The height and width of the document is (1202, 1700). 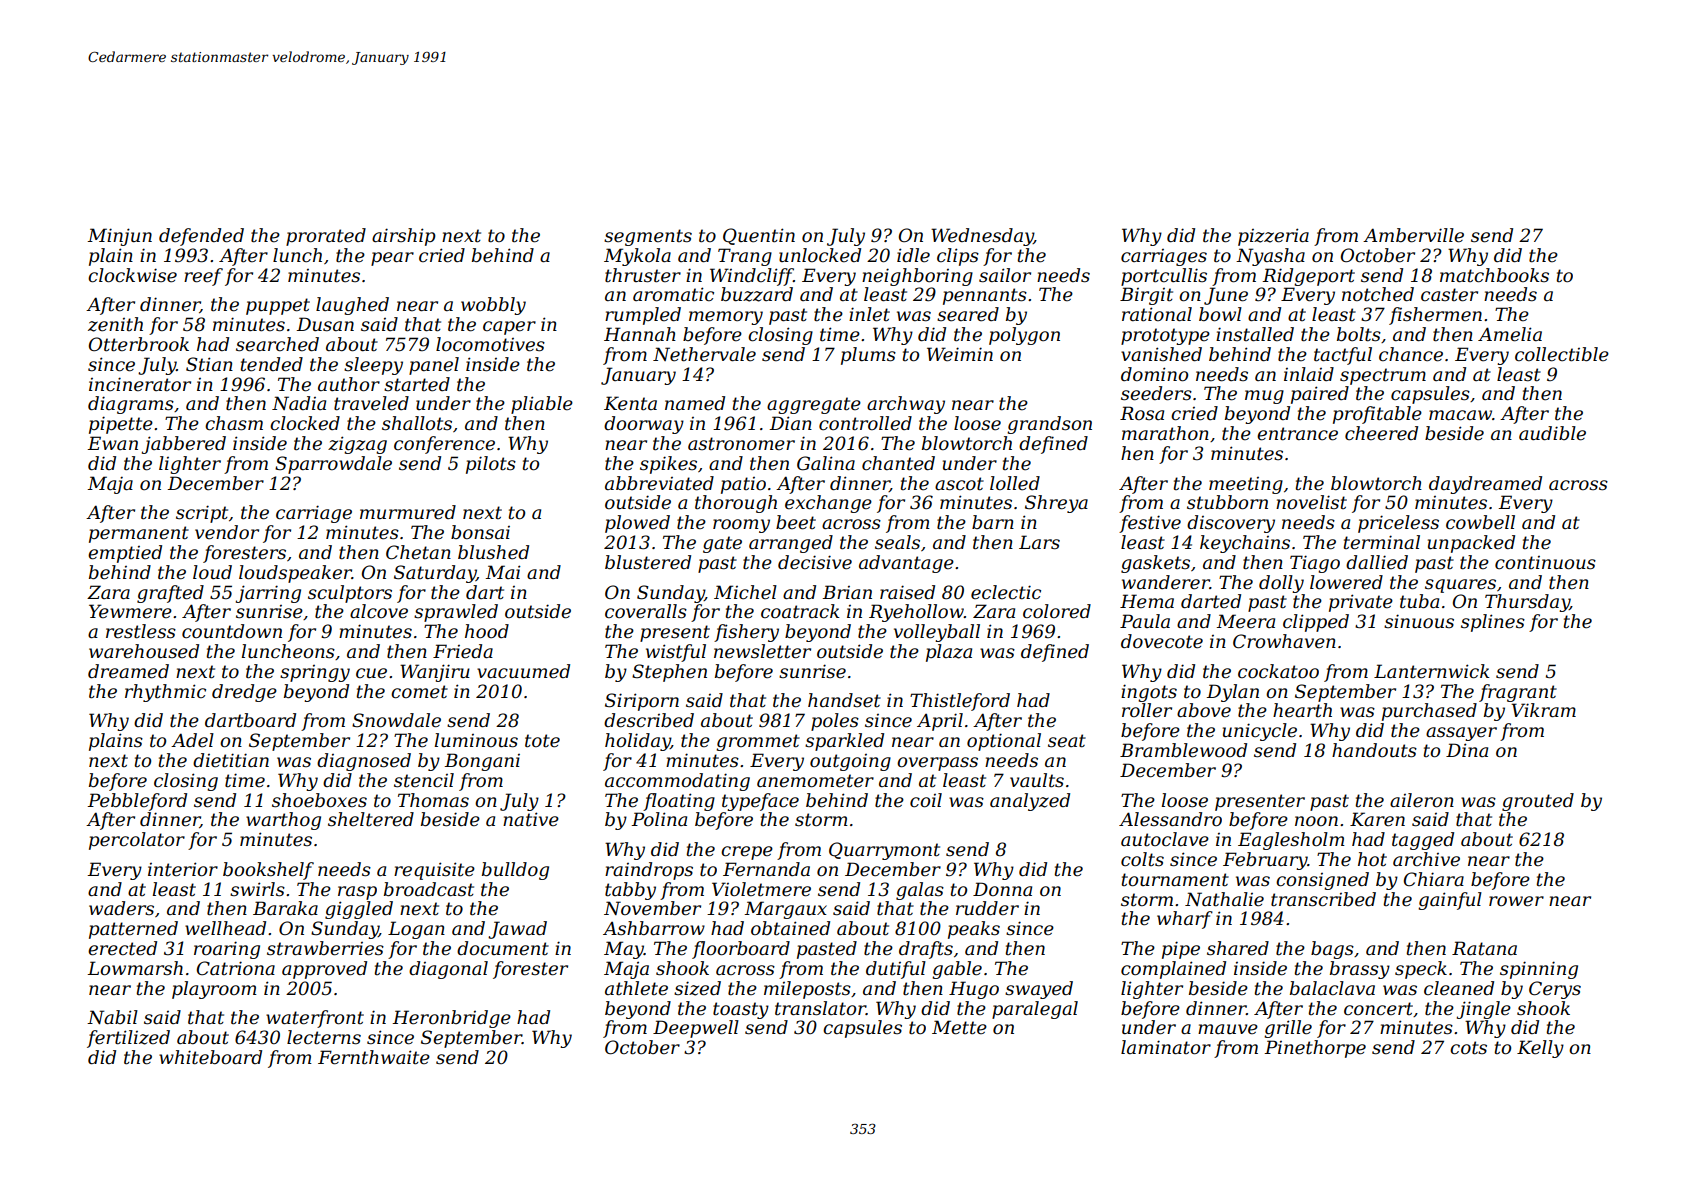 I want to click on ingots, so click(x=1149, y=693).
